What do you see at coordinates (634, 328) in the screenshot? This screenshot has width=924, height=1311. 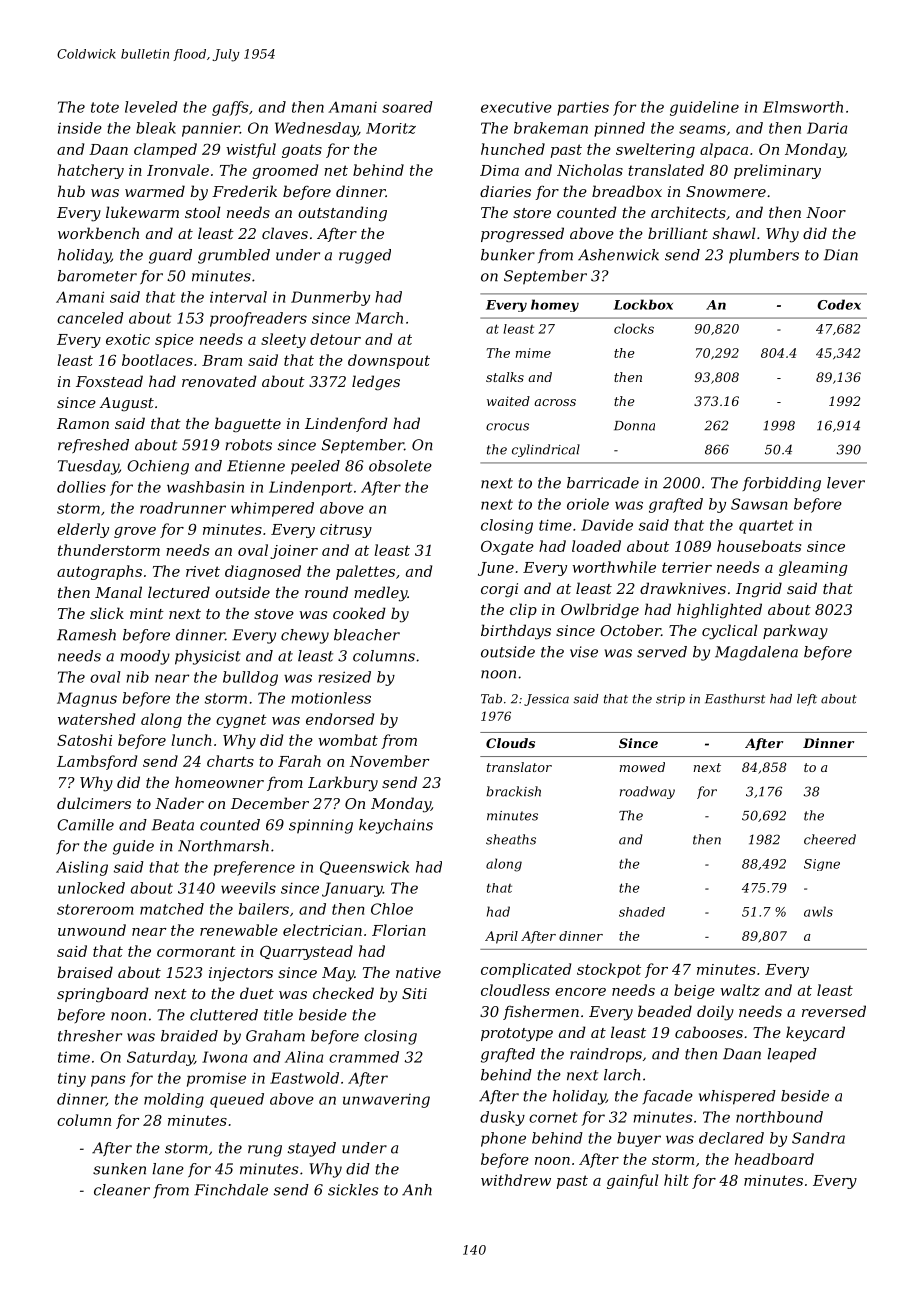 I see `clocks` at bounding box center [634, 328].
